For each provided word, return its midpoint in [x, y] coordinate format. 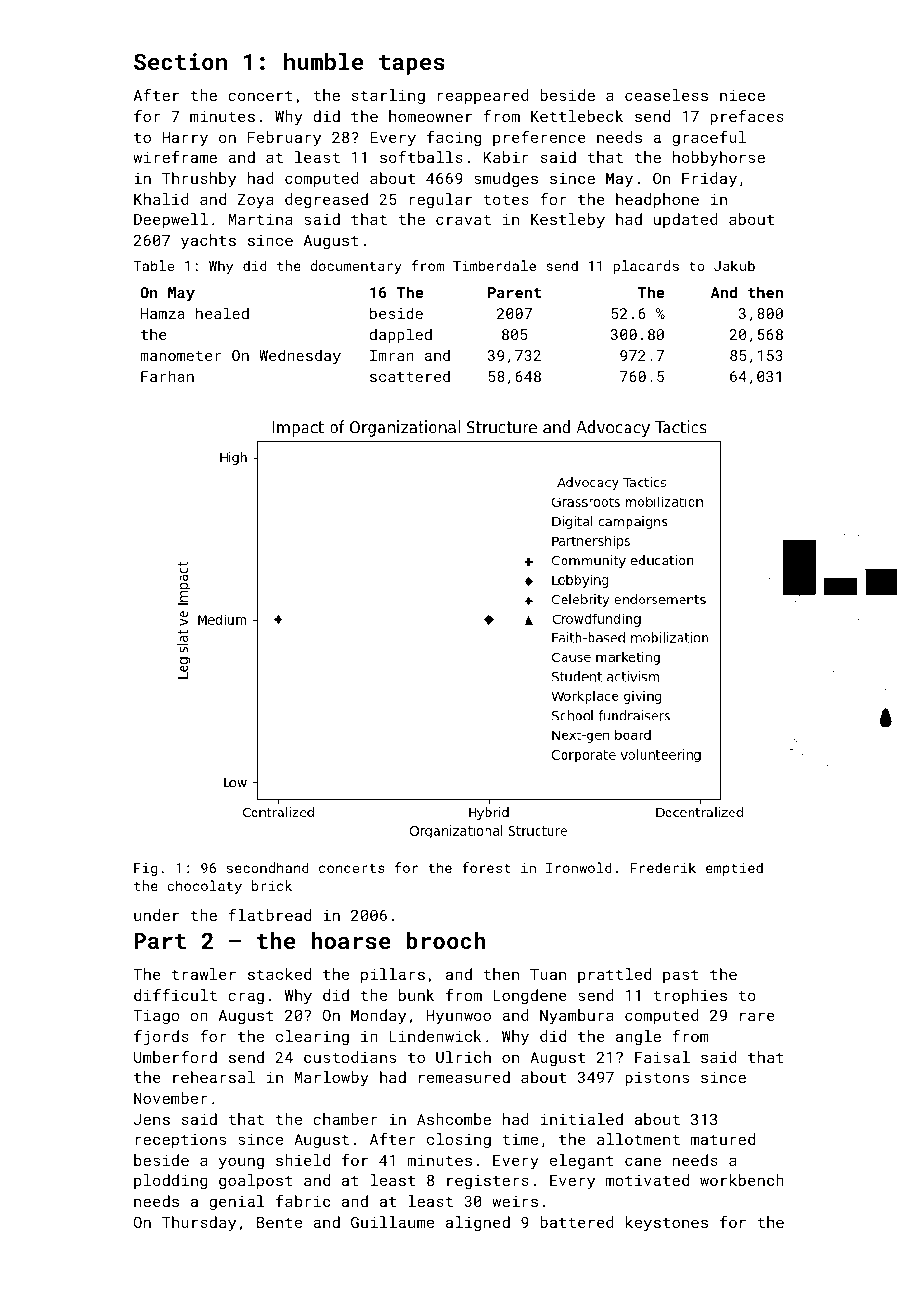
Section [180, 61]
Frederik [663, 867]
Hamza [163, 313]
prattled [614, 975]
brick [272, 885]
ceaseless [666, 95]
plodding [171, 1181]
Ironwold [579, 867]
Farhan [167, 376]
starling [388, 96]
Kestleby [568, 221]
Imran [392, 355]
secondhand [268, 867]
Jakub [734, 265]
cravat [463, 219]
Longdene [530, 996]
